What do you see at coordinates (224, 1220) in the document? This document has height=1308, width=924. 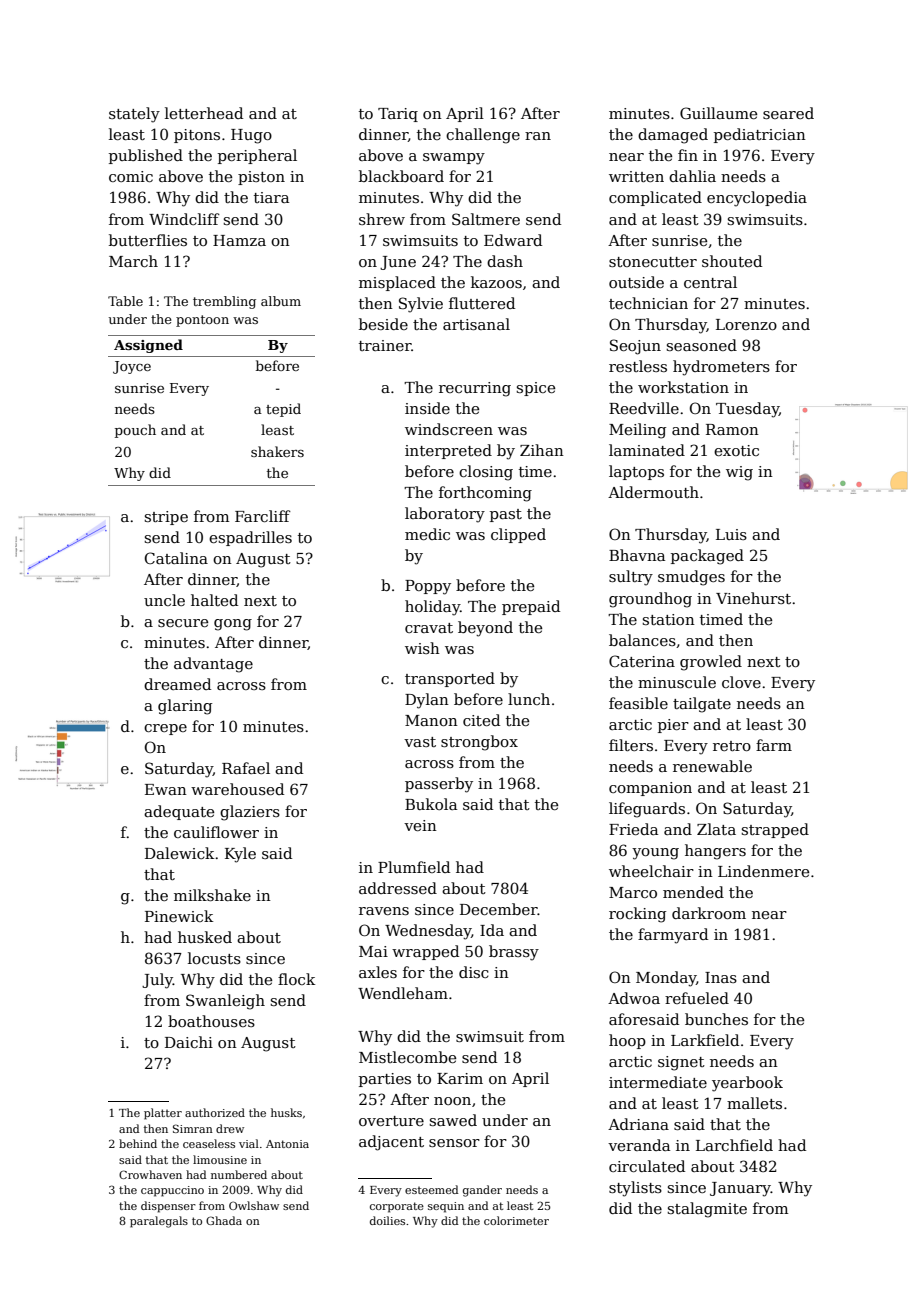 I see `Ghada` at bounding box center [224, 1220].
